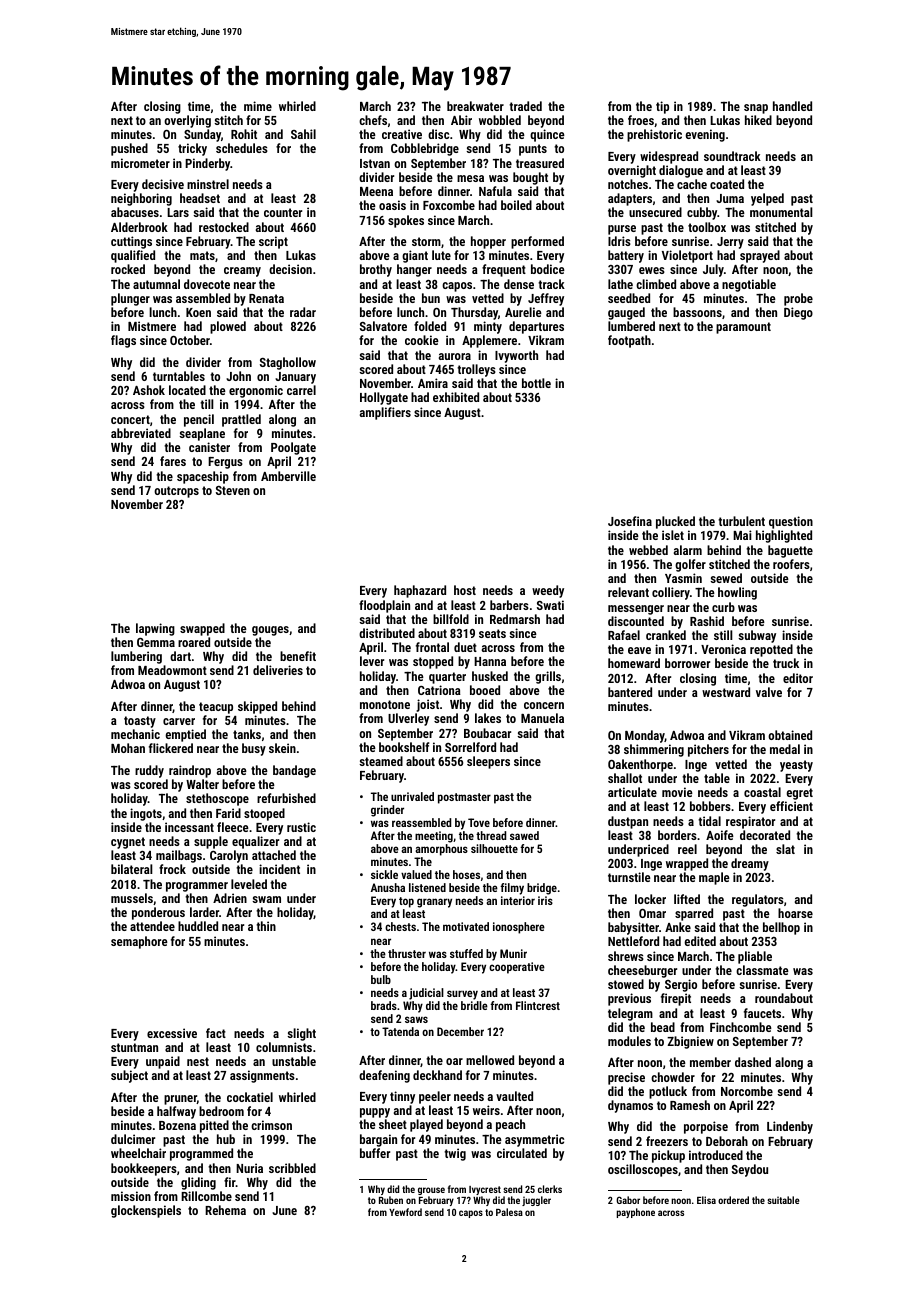 The height and width of the page is (1308, 924). What do you see at coordinates (199, 420) in the page?
I see `pencil` at bounding box center [199, 420].
